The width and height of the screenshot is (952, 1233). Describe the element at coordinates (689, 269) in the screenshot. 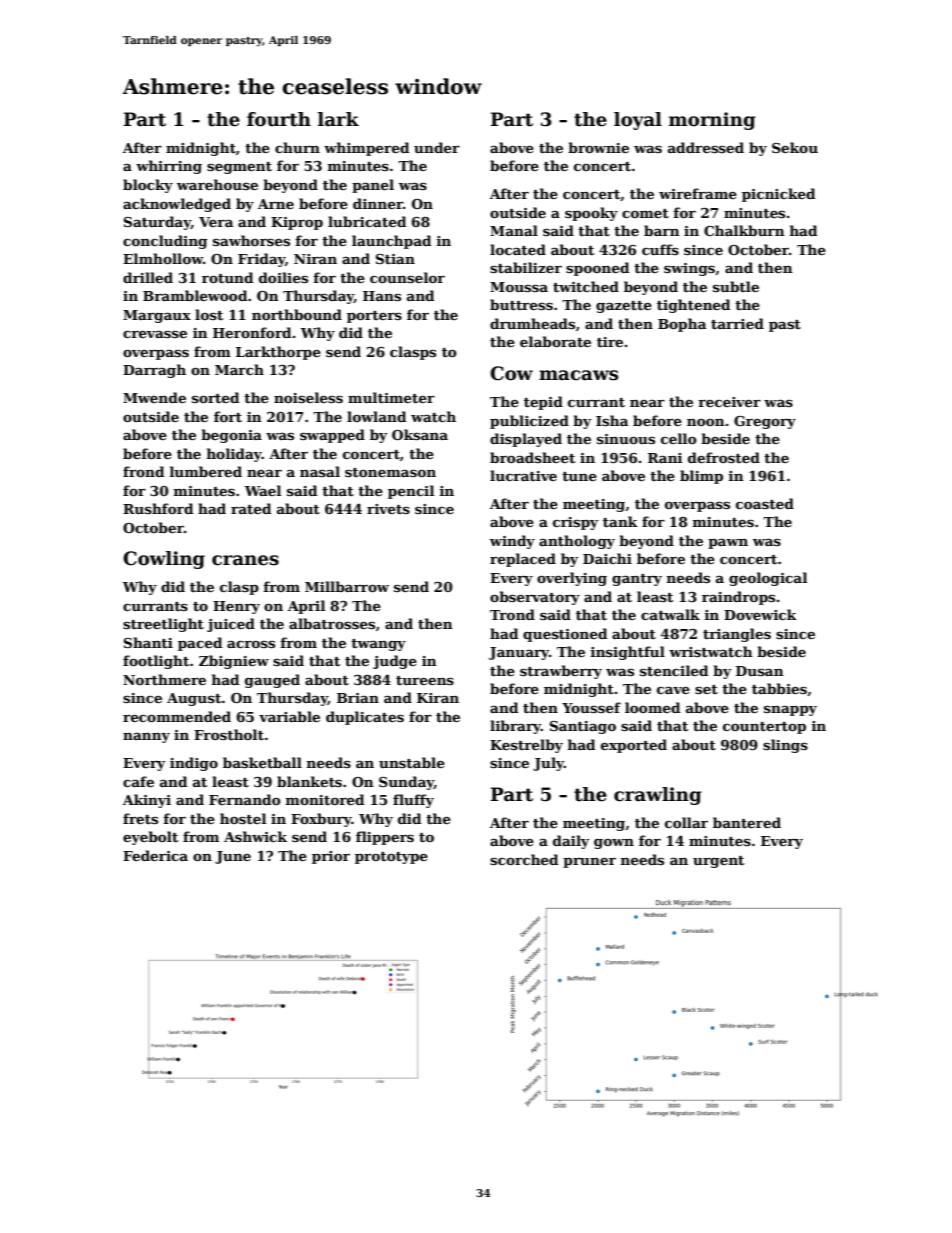

I see `swings` at that location.
